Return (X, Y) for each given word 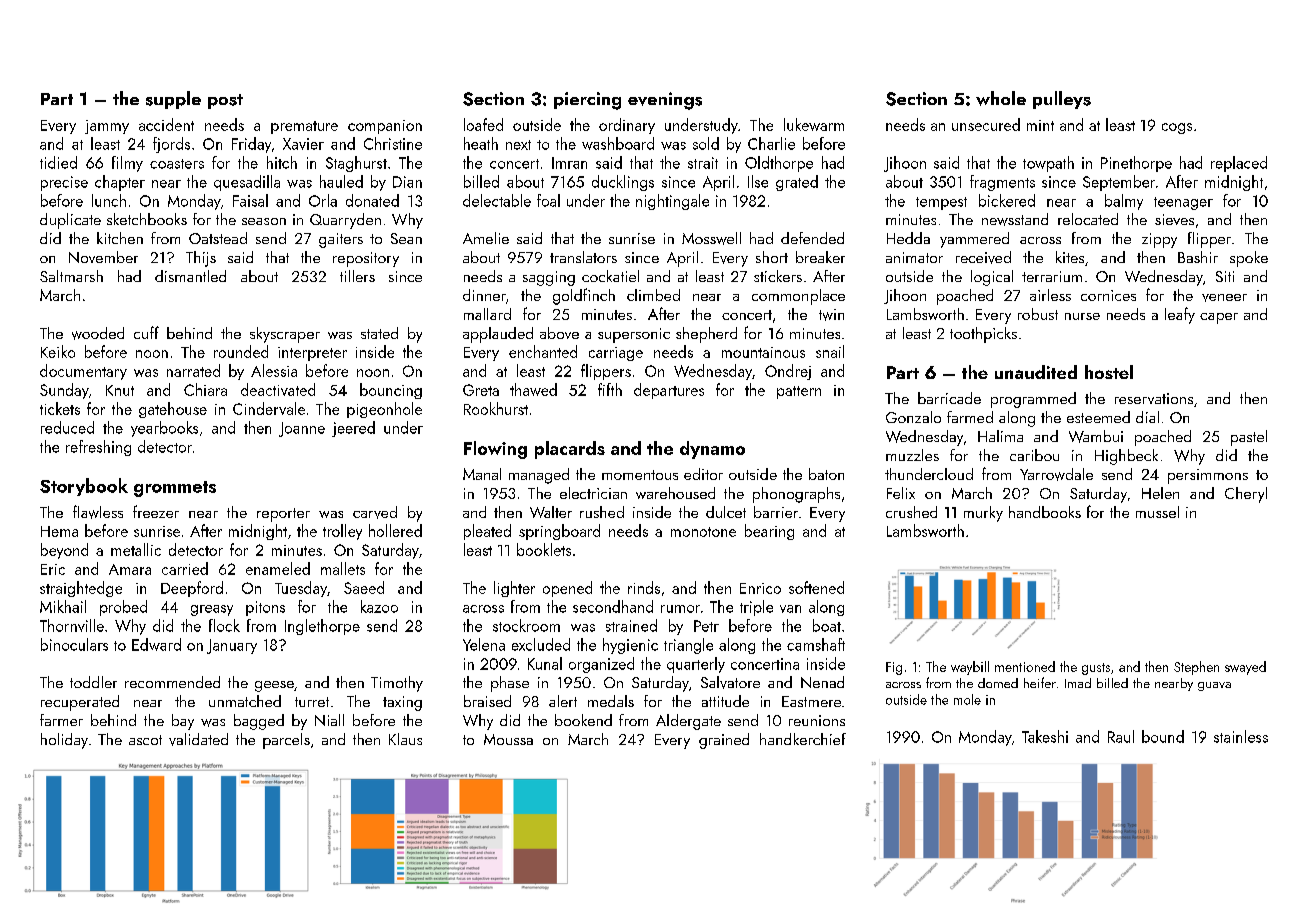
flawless (98, 512)
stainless (1241, 736)
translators (583, 257)
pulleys (1062, 100)
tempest (941, 203)
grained (724, 741)
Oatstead (218, 238)
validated (198, 739)
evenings (665, 101)
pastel (1249, 438)
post (225, 101)
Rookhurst (496, 408)
